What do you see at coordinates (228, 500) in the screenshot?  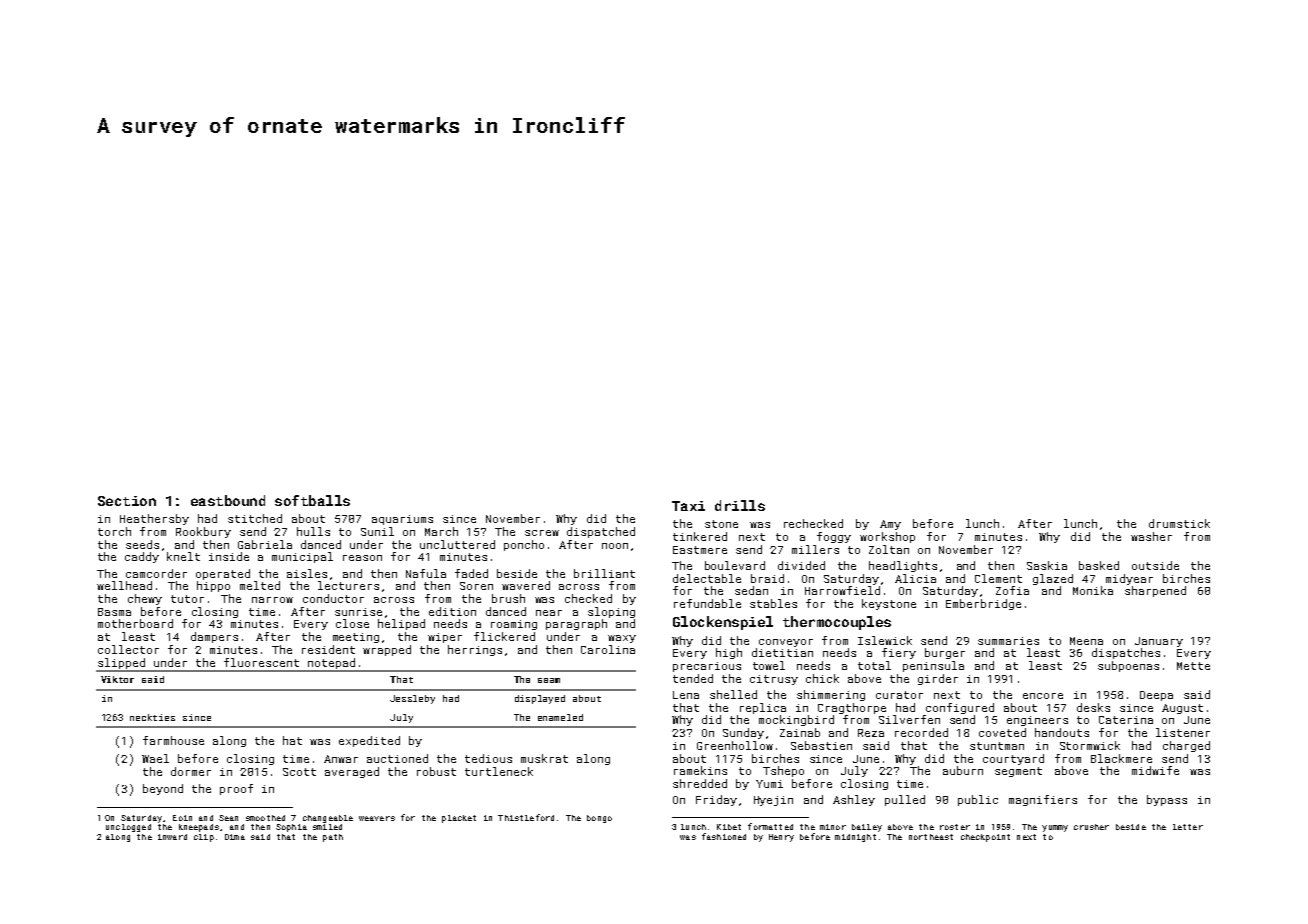 I see `eastbound` at bounding box center [228, 500].
